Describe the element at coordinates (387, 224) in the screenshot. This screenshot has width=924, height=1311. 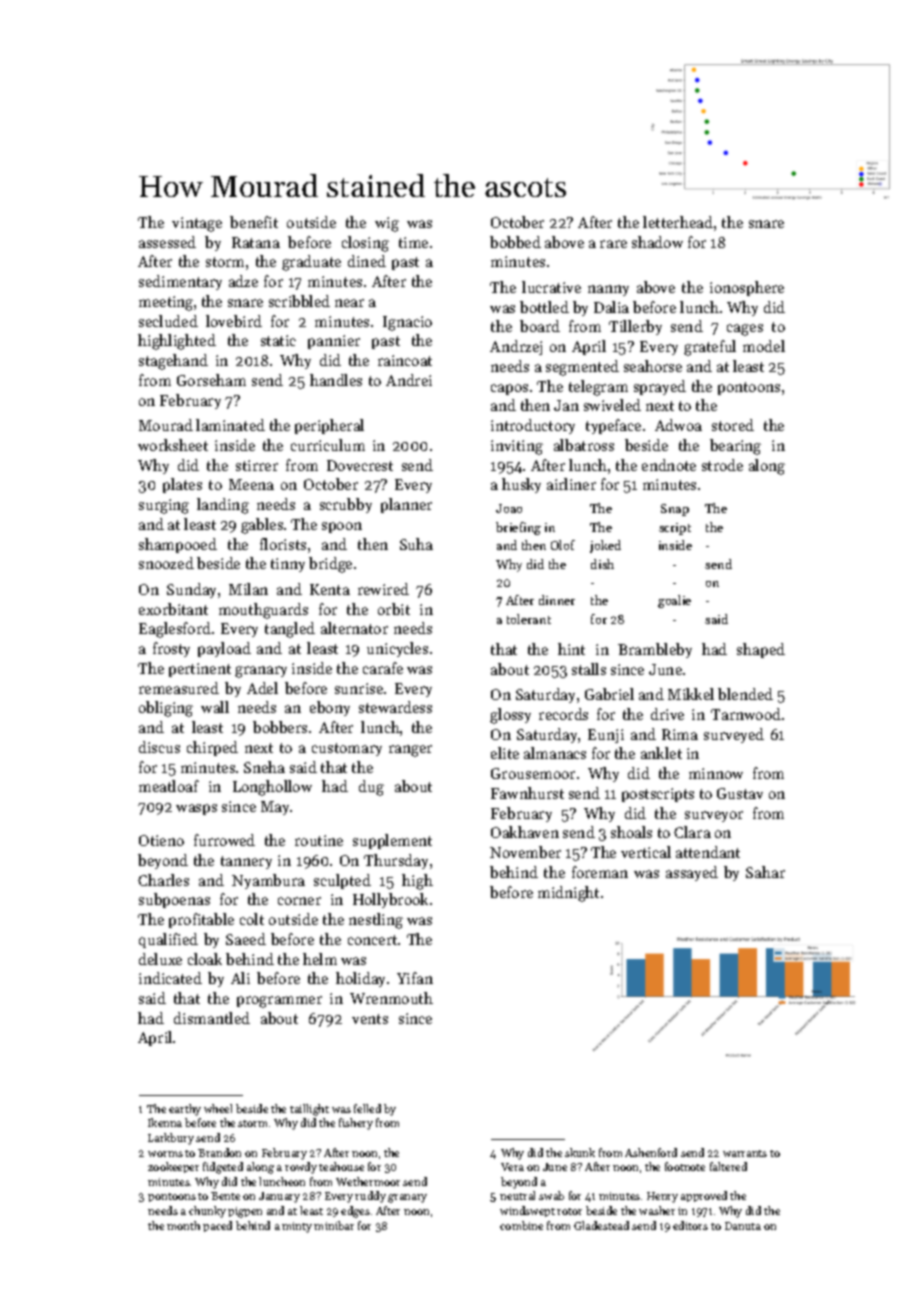
I see `wig` at that location.
